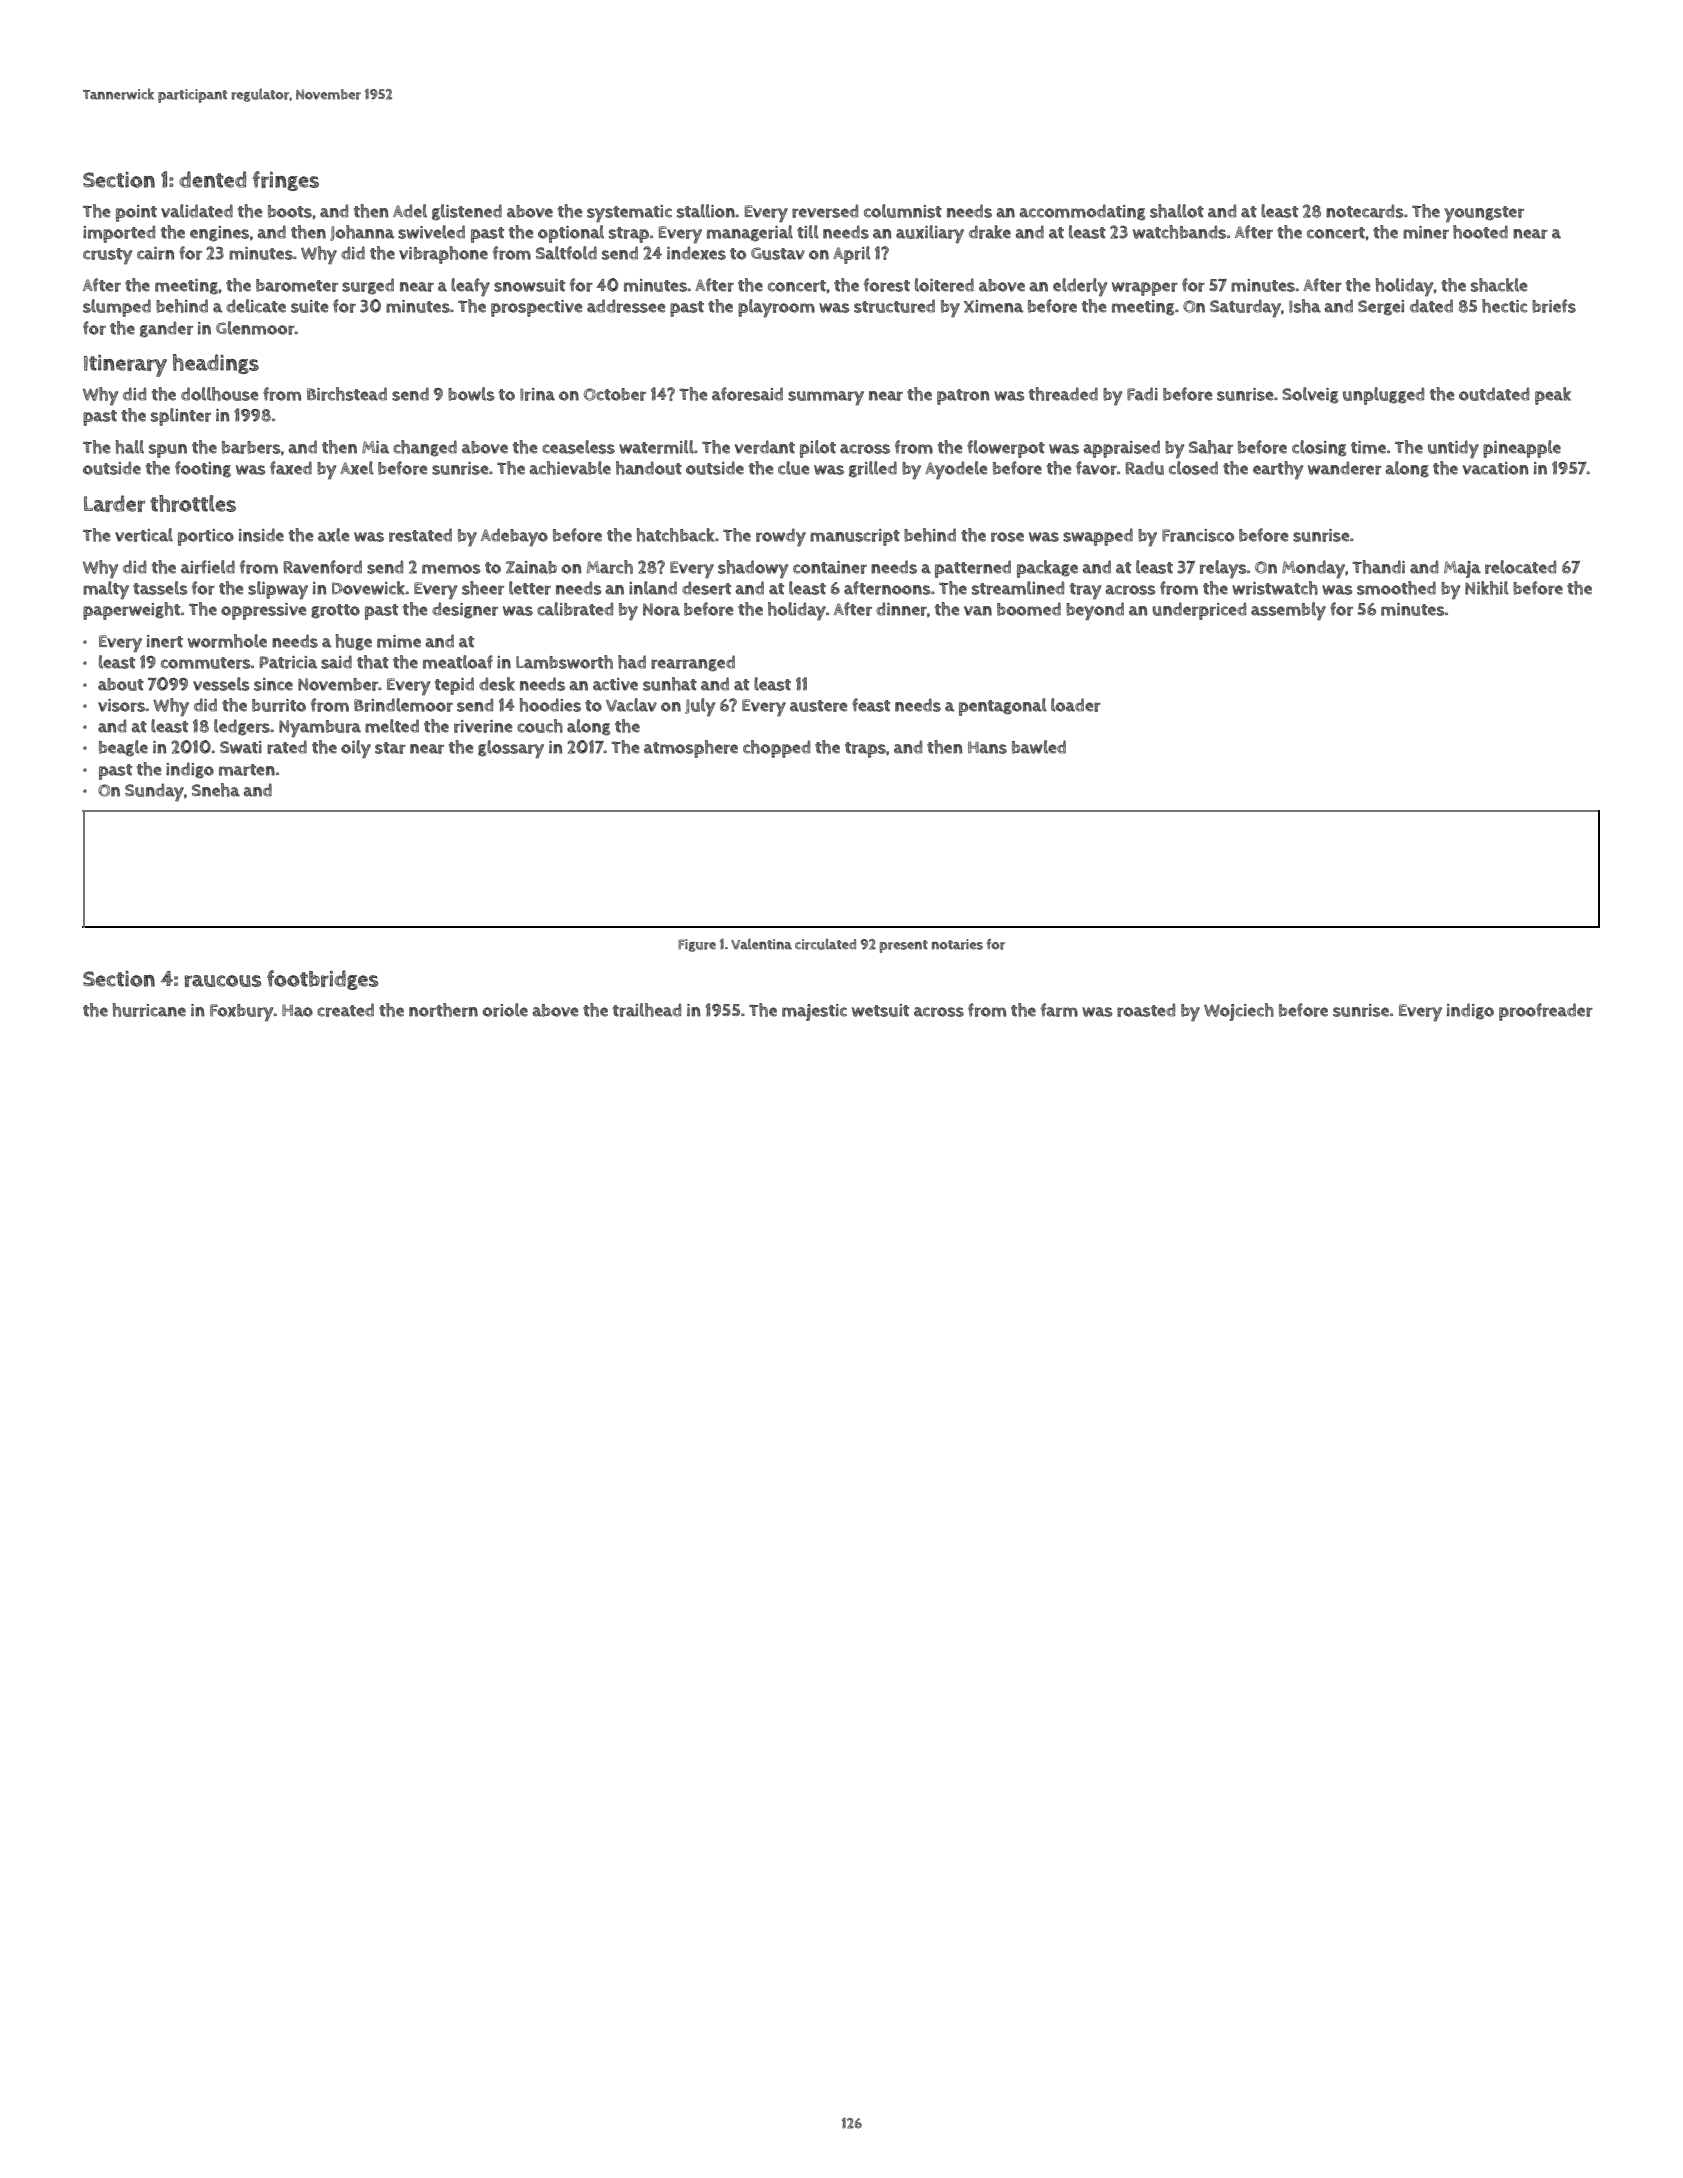 This page has height=2178, width=1683. What do you see at coordinates (219, 234) in the page?
I see `engines` at bounding box center [219, 234].
